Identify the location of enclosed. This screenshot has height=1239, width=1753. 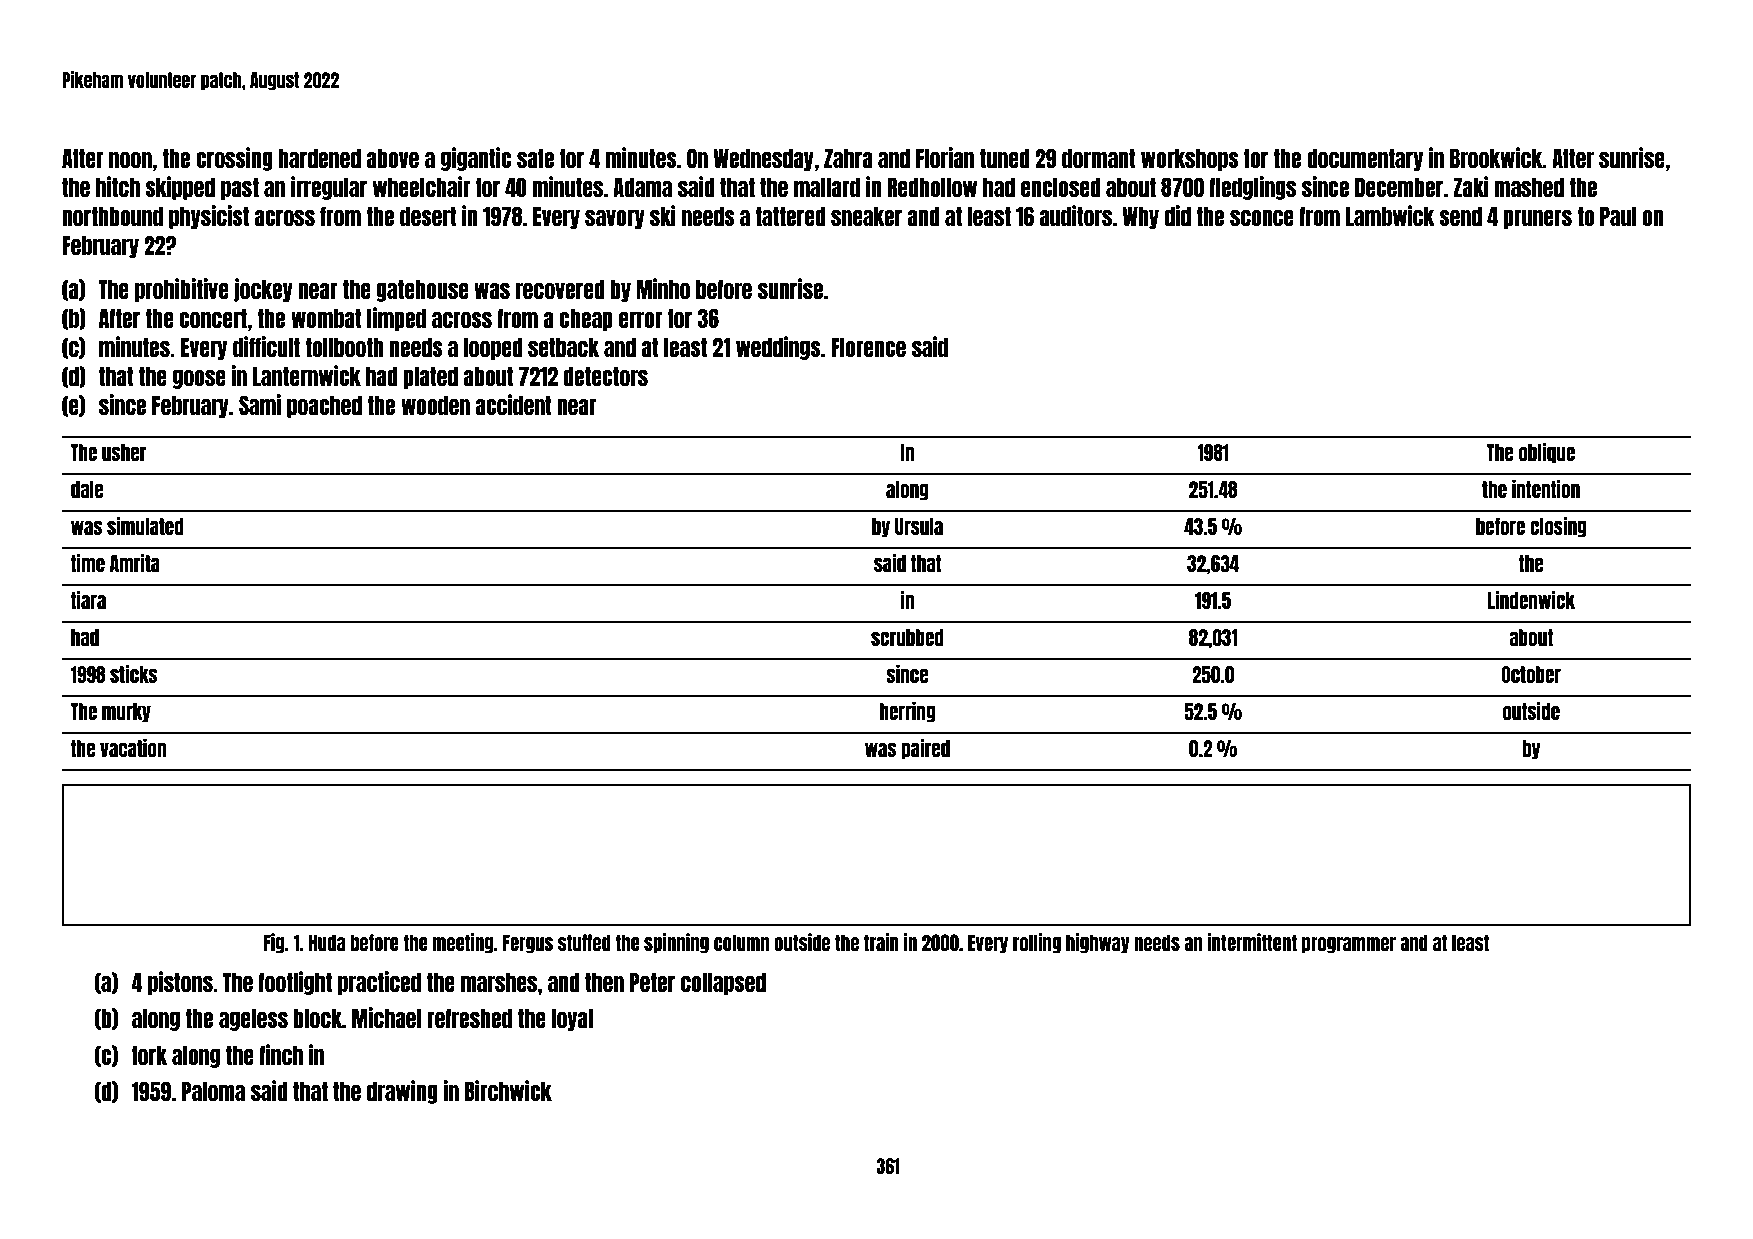
(1061, 187).
